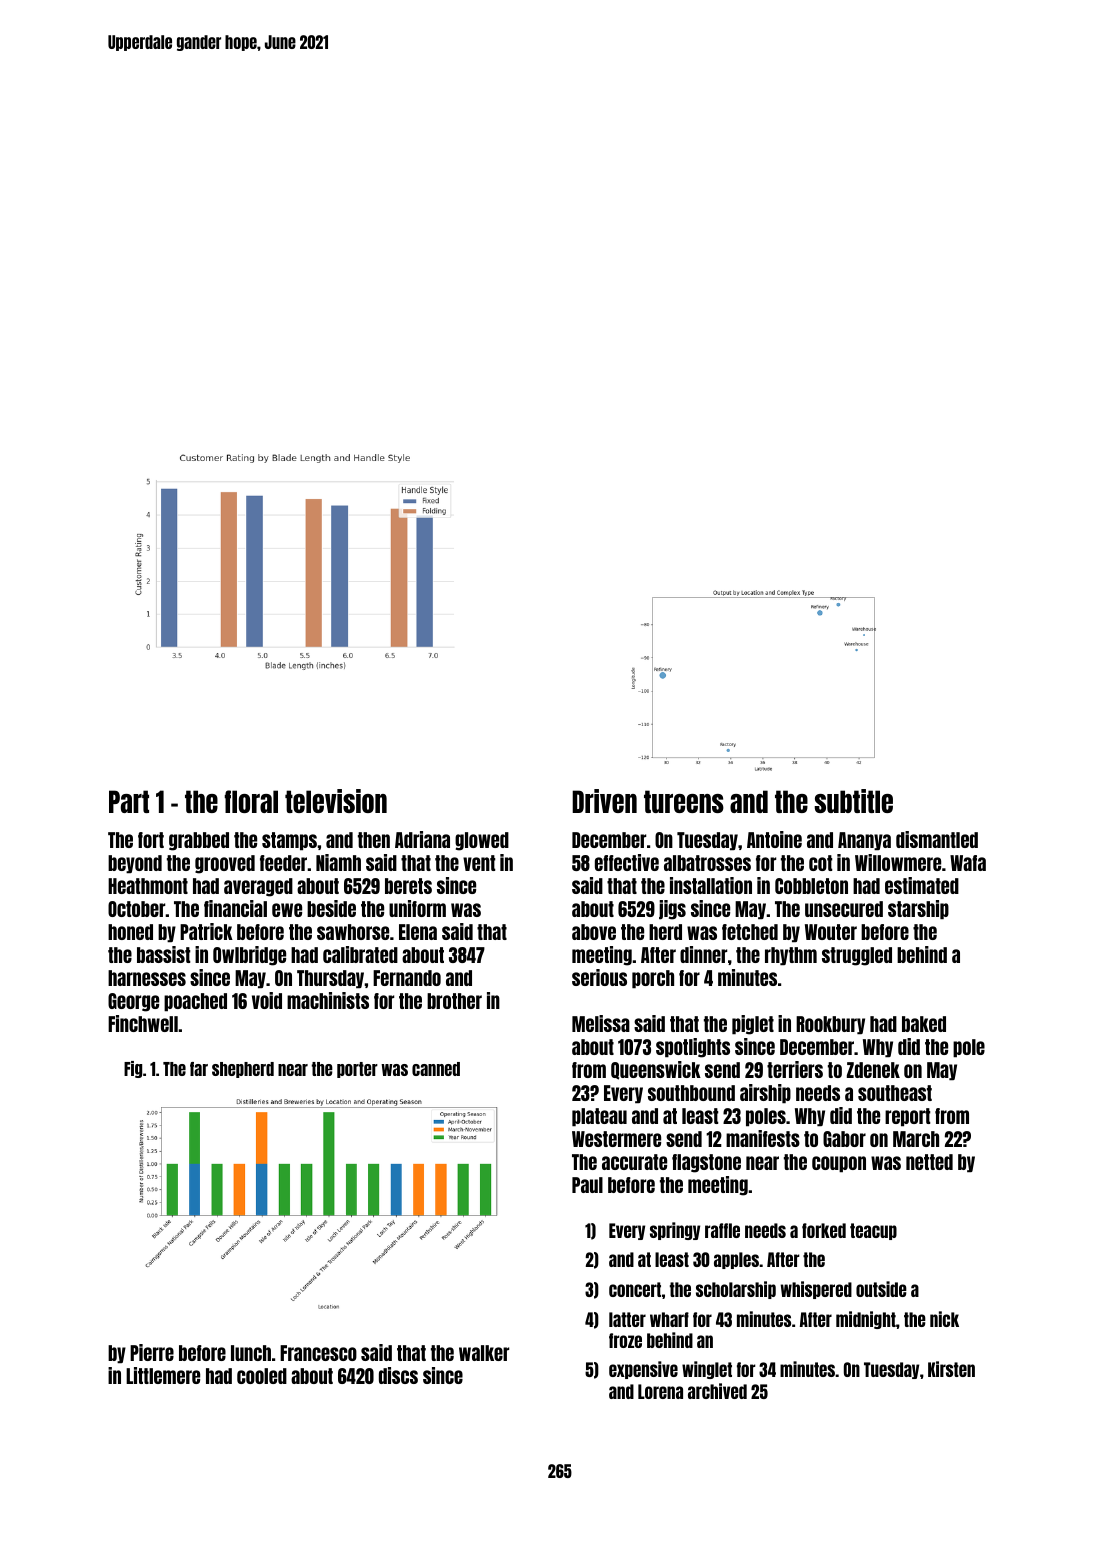 Image resolution: width=1096 pixels, height=1550 pixels. What do you see at coordinates (944, 1319) in the document?
I see `nick` at bounding box center [944, 1319].
